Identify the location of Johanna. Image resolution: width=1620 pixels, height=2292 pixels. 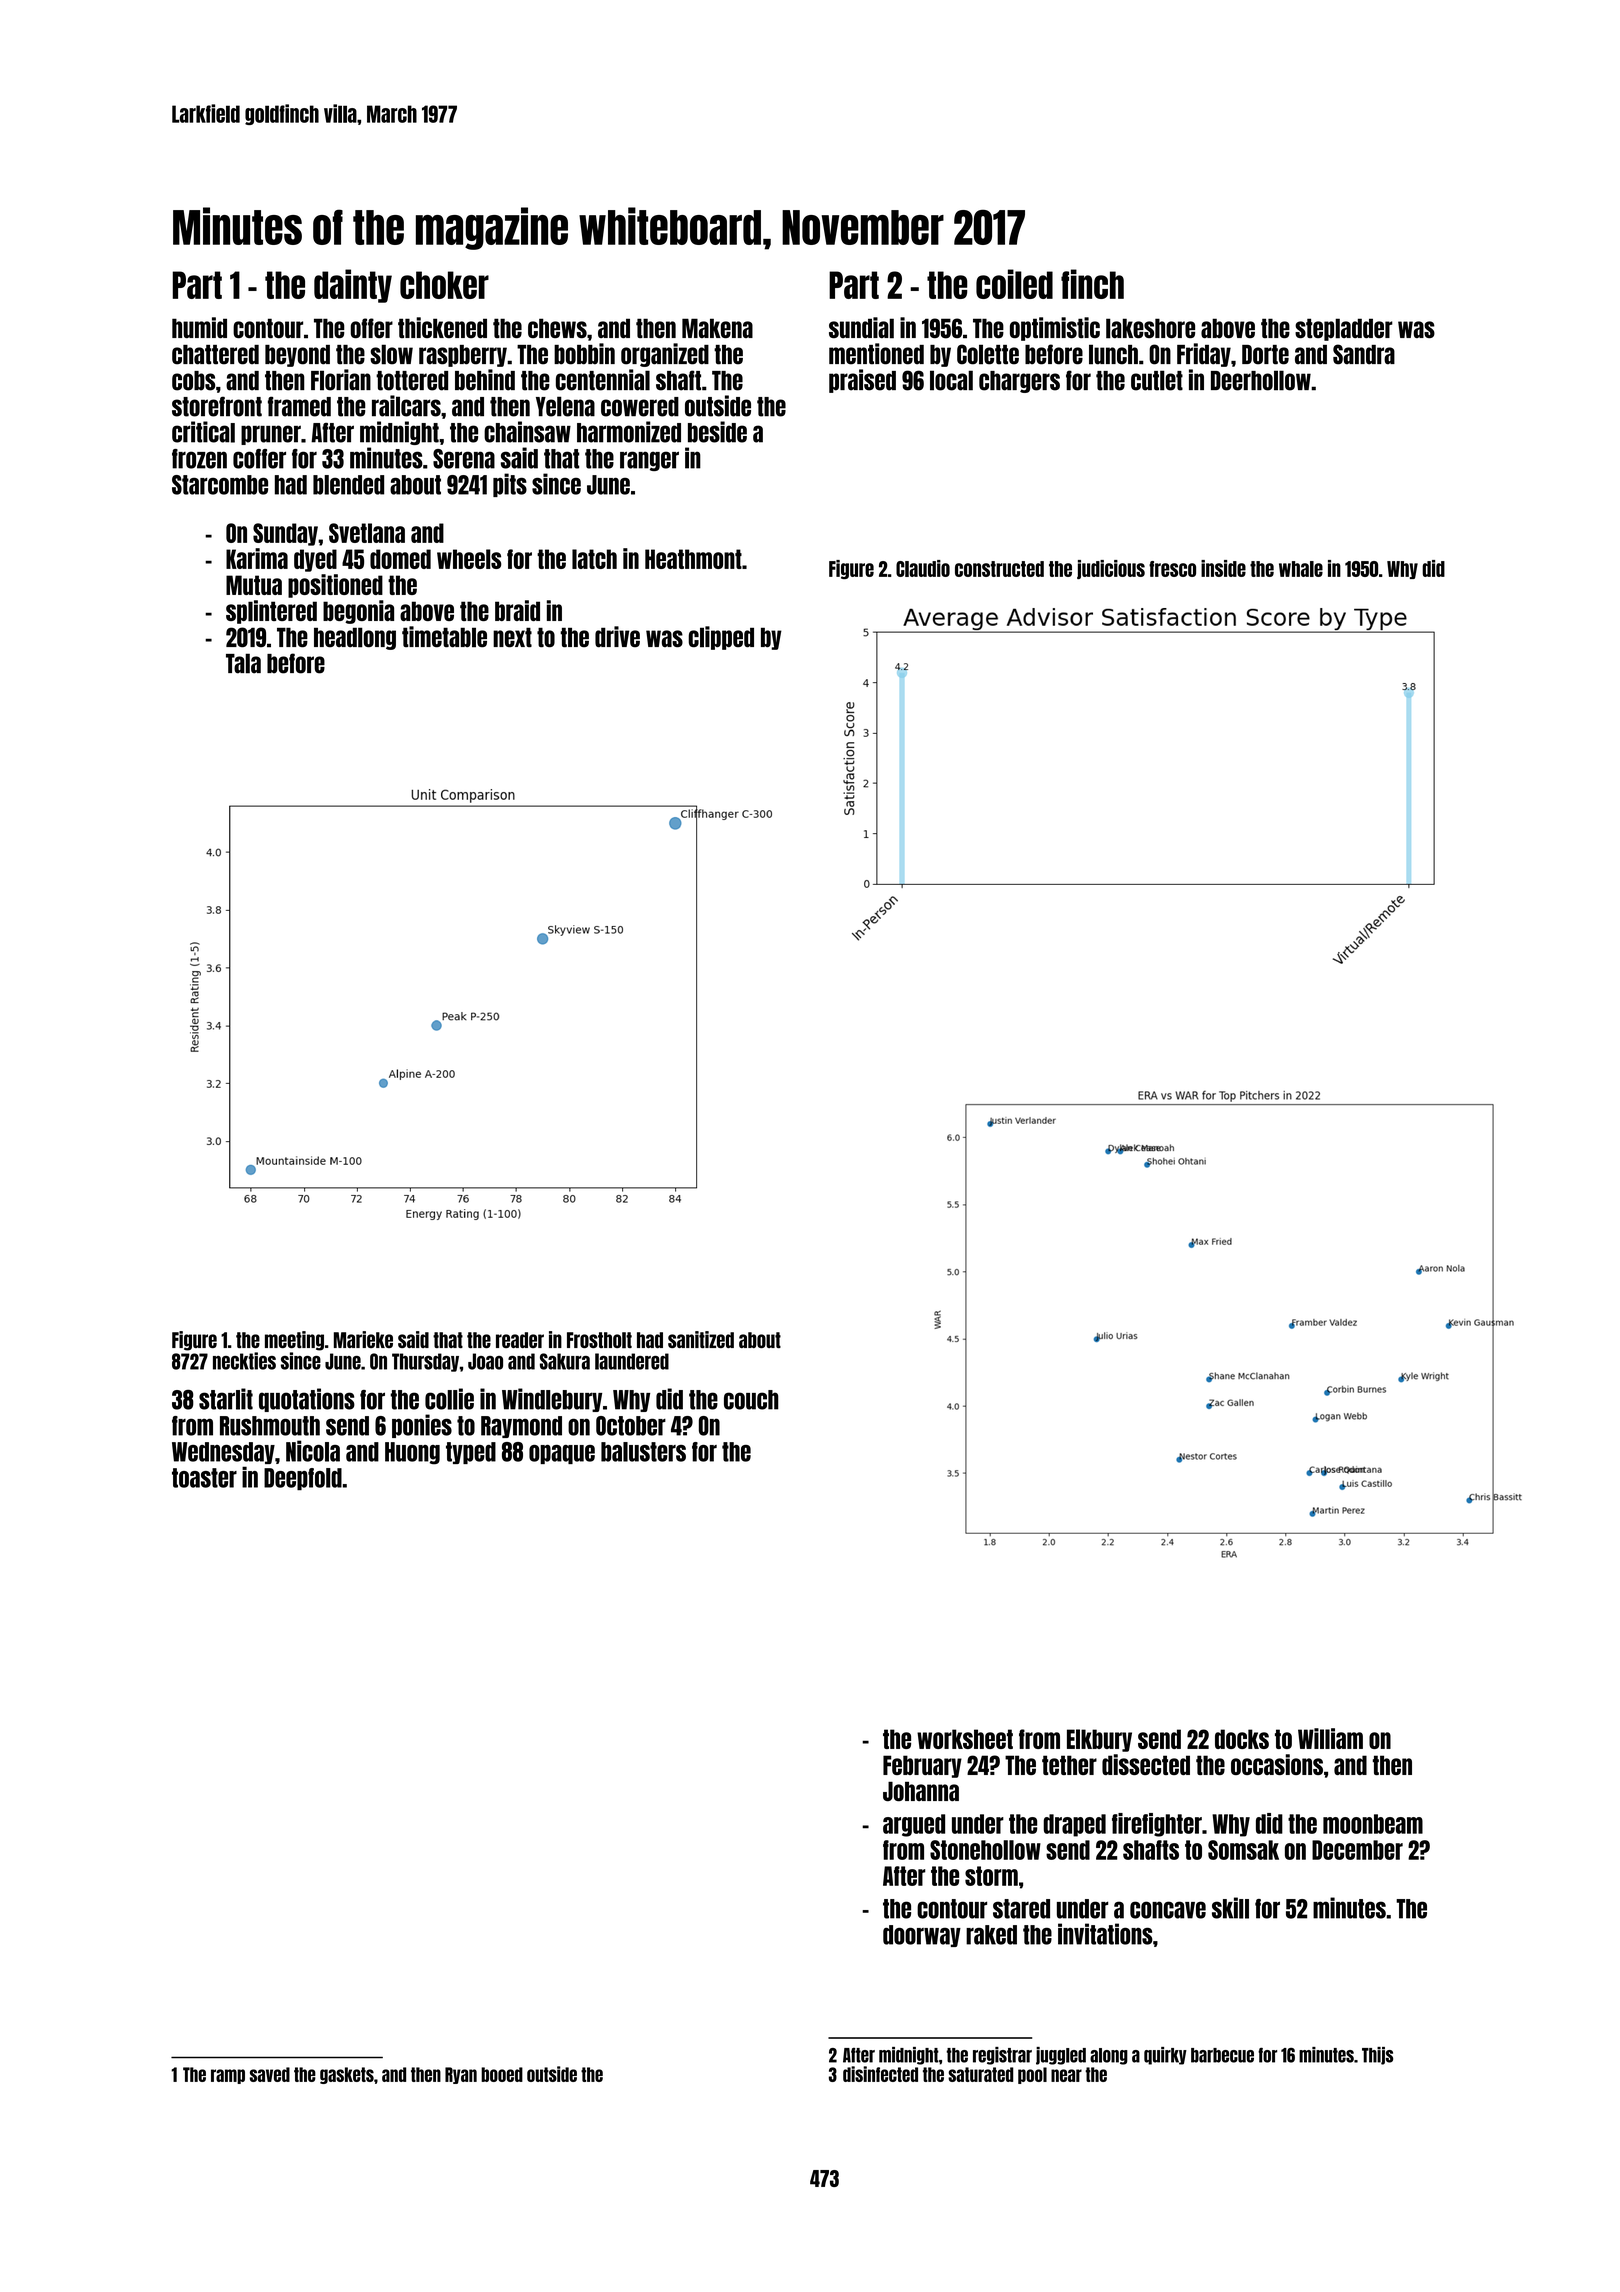
(921, 1791).
